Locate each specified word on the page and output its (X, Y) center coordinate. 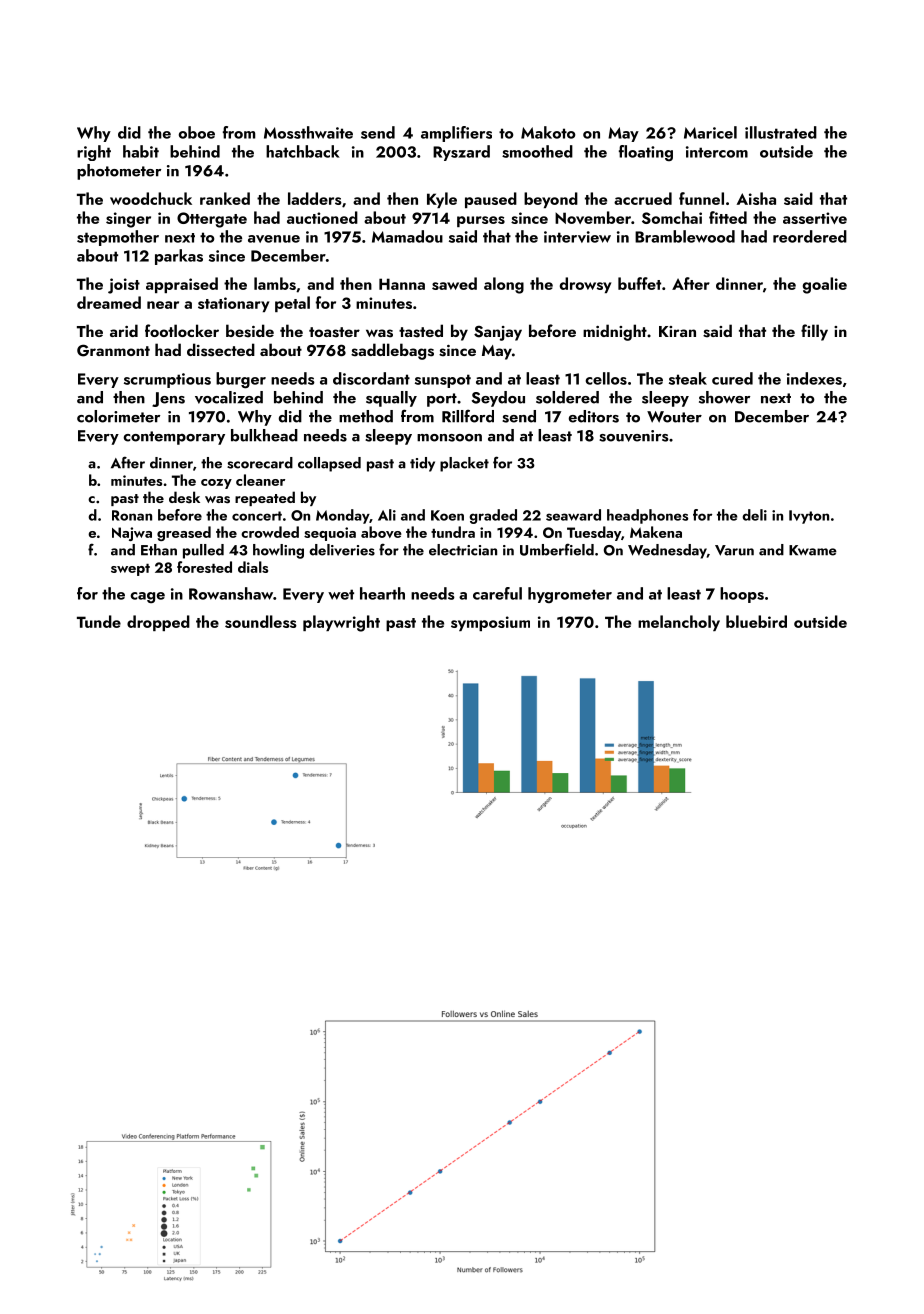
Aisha (756, 198)
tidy (422, 464)
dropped (158, 623)
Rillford (468, 416)
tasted (421, 331)
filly (814, 332)
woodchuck (151, 198)
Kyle (442, 200)
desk (184, 497)
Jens (168, 399)
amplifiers (456, 134)
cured (732, 378)
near (163, 305)
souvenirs (634, 436)
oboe (197, 132)
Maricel (710, 132)
